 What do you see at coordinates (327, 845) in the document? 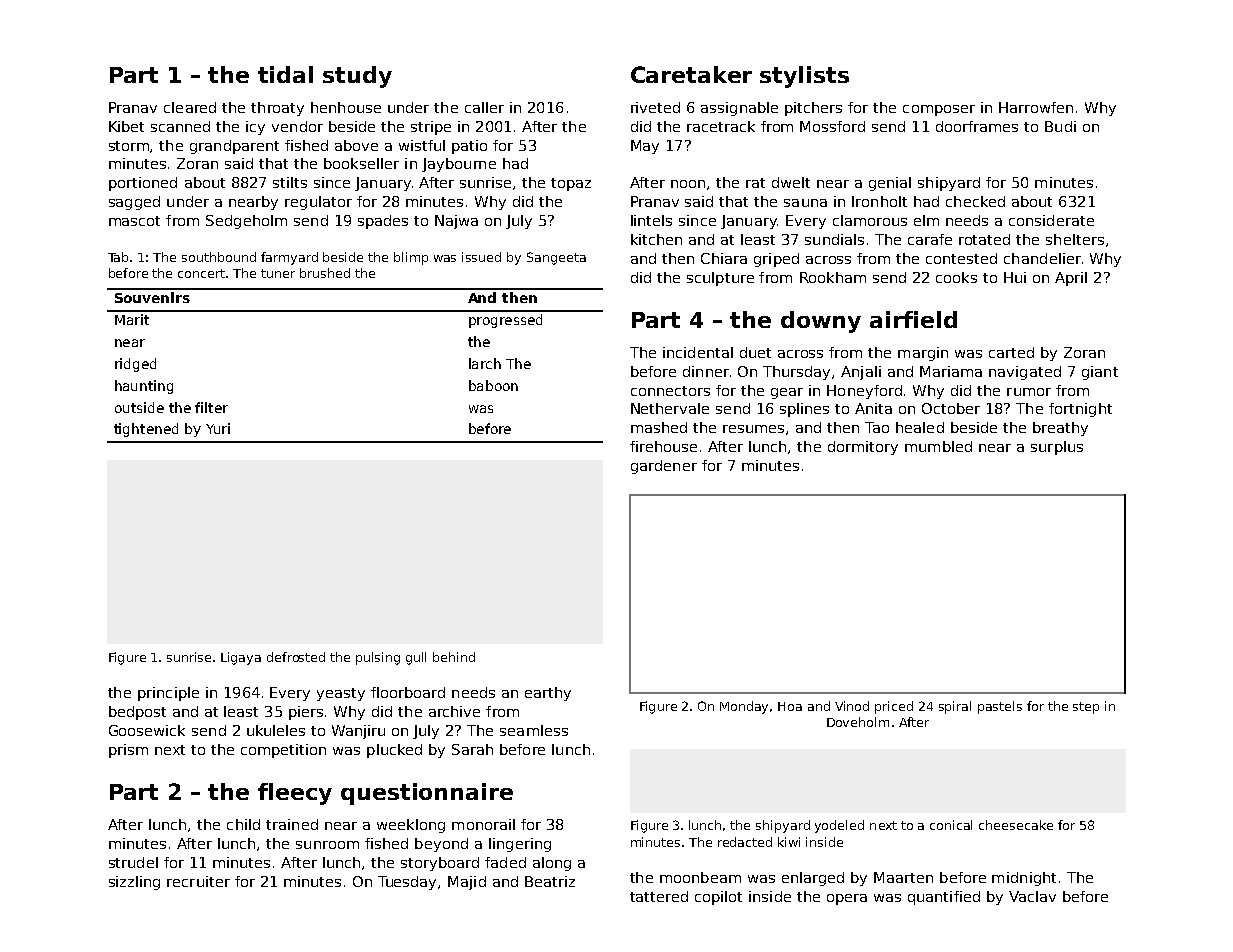
I see `sunroom` at bounding box center [327, 845].
